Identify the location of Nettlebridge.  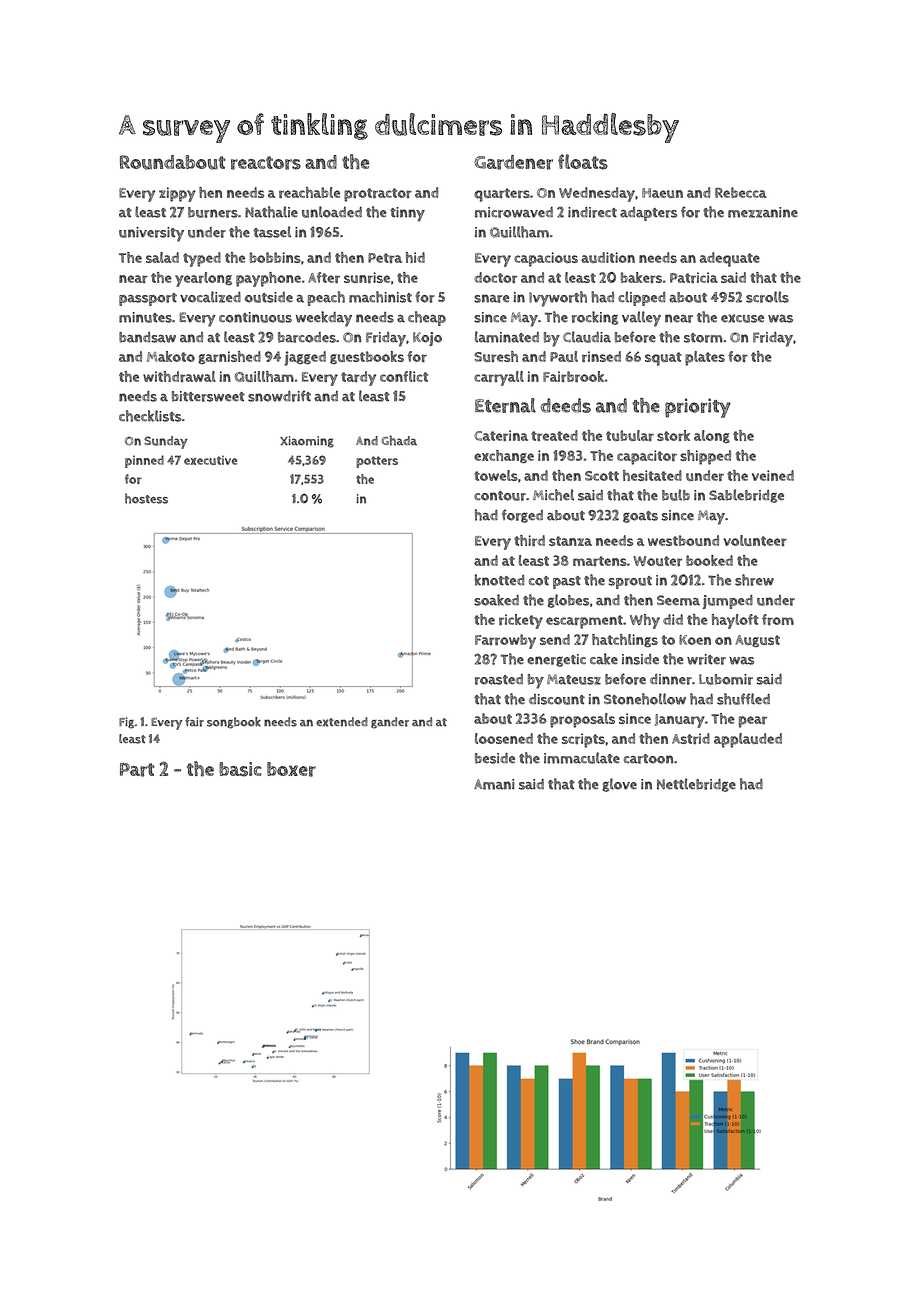
(696, 785).
